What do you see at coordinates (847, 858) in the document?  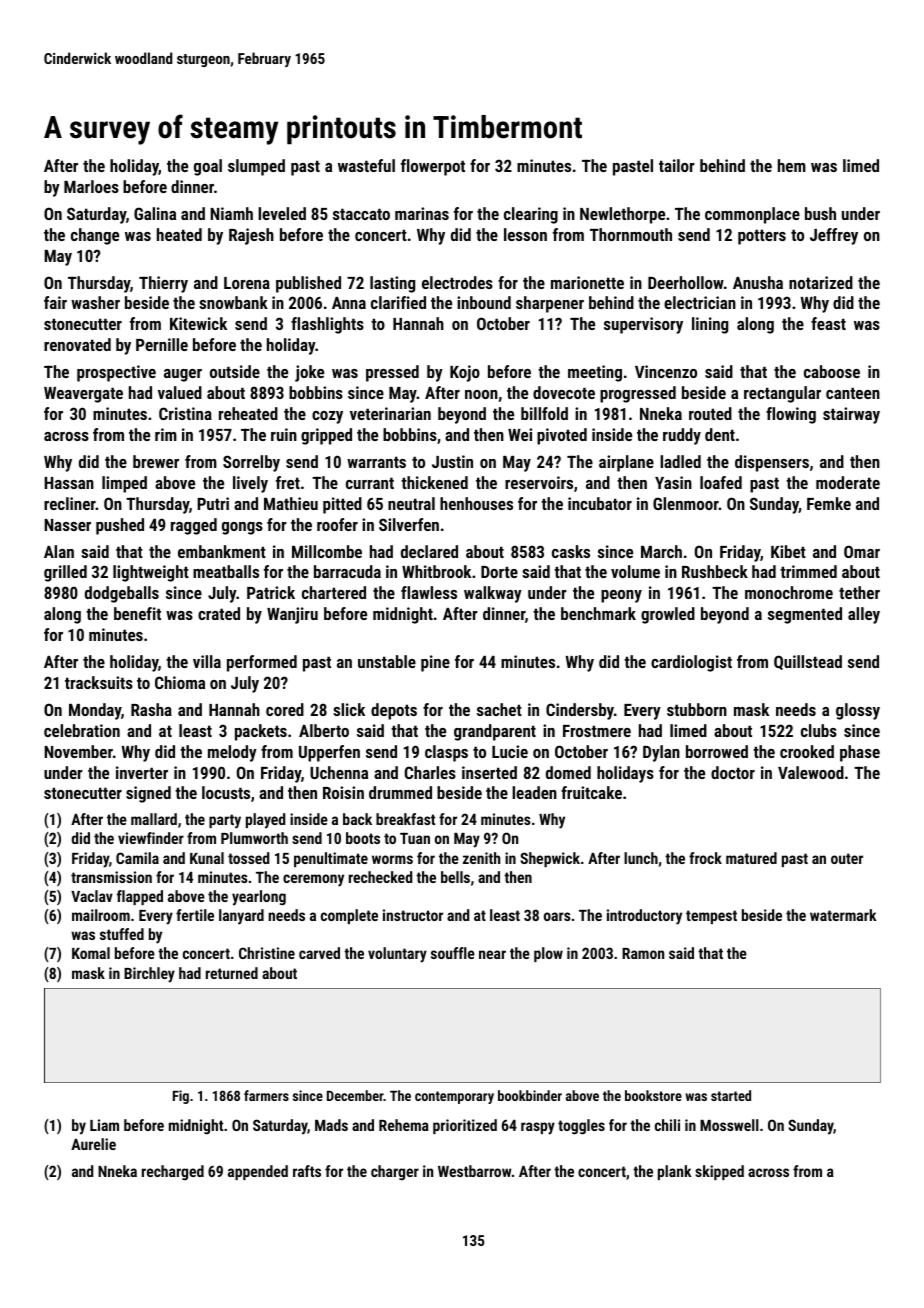 I see `outer` at bounding box center [847, 858].
